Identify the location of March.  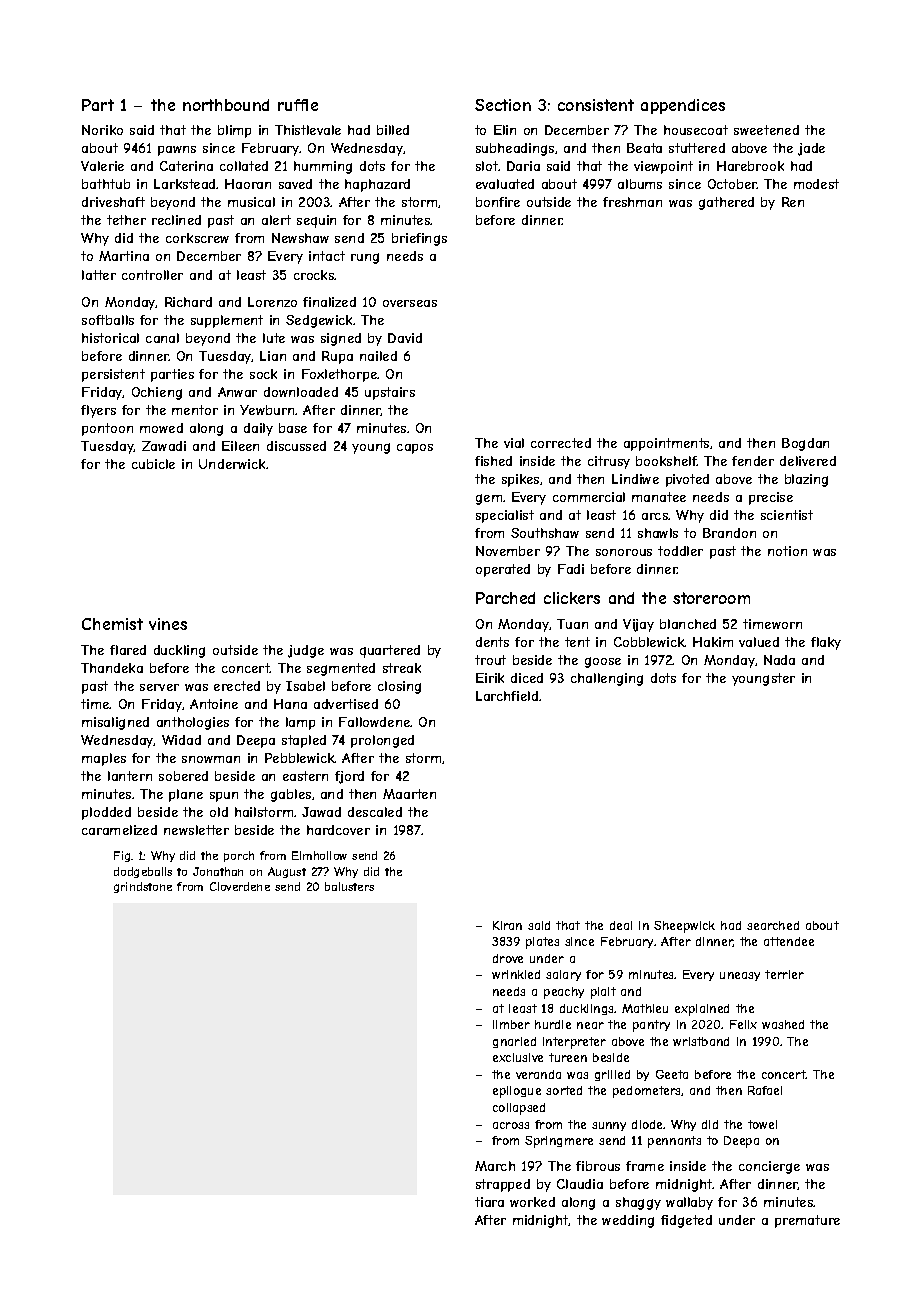
(495, 1166).
